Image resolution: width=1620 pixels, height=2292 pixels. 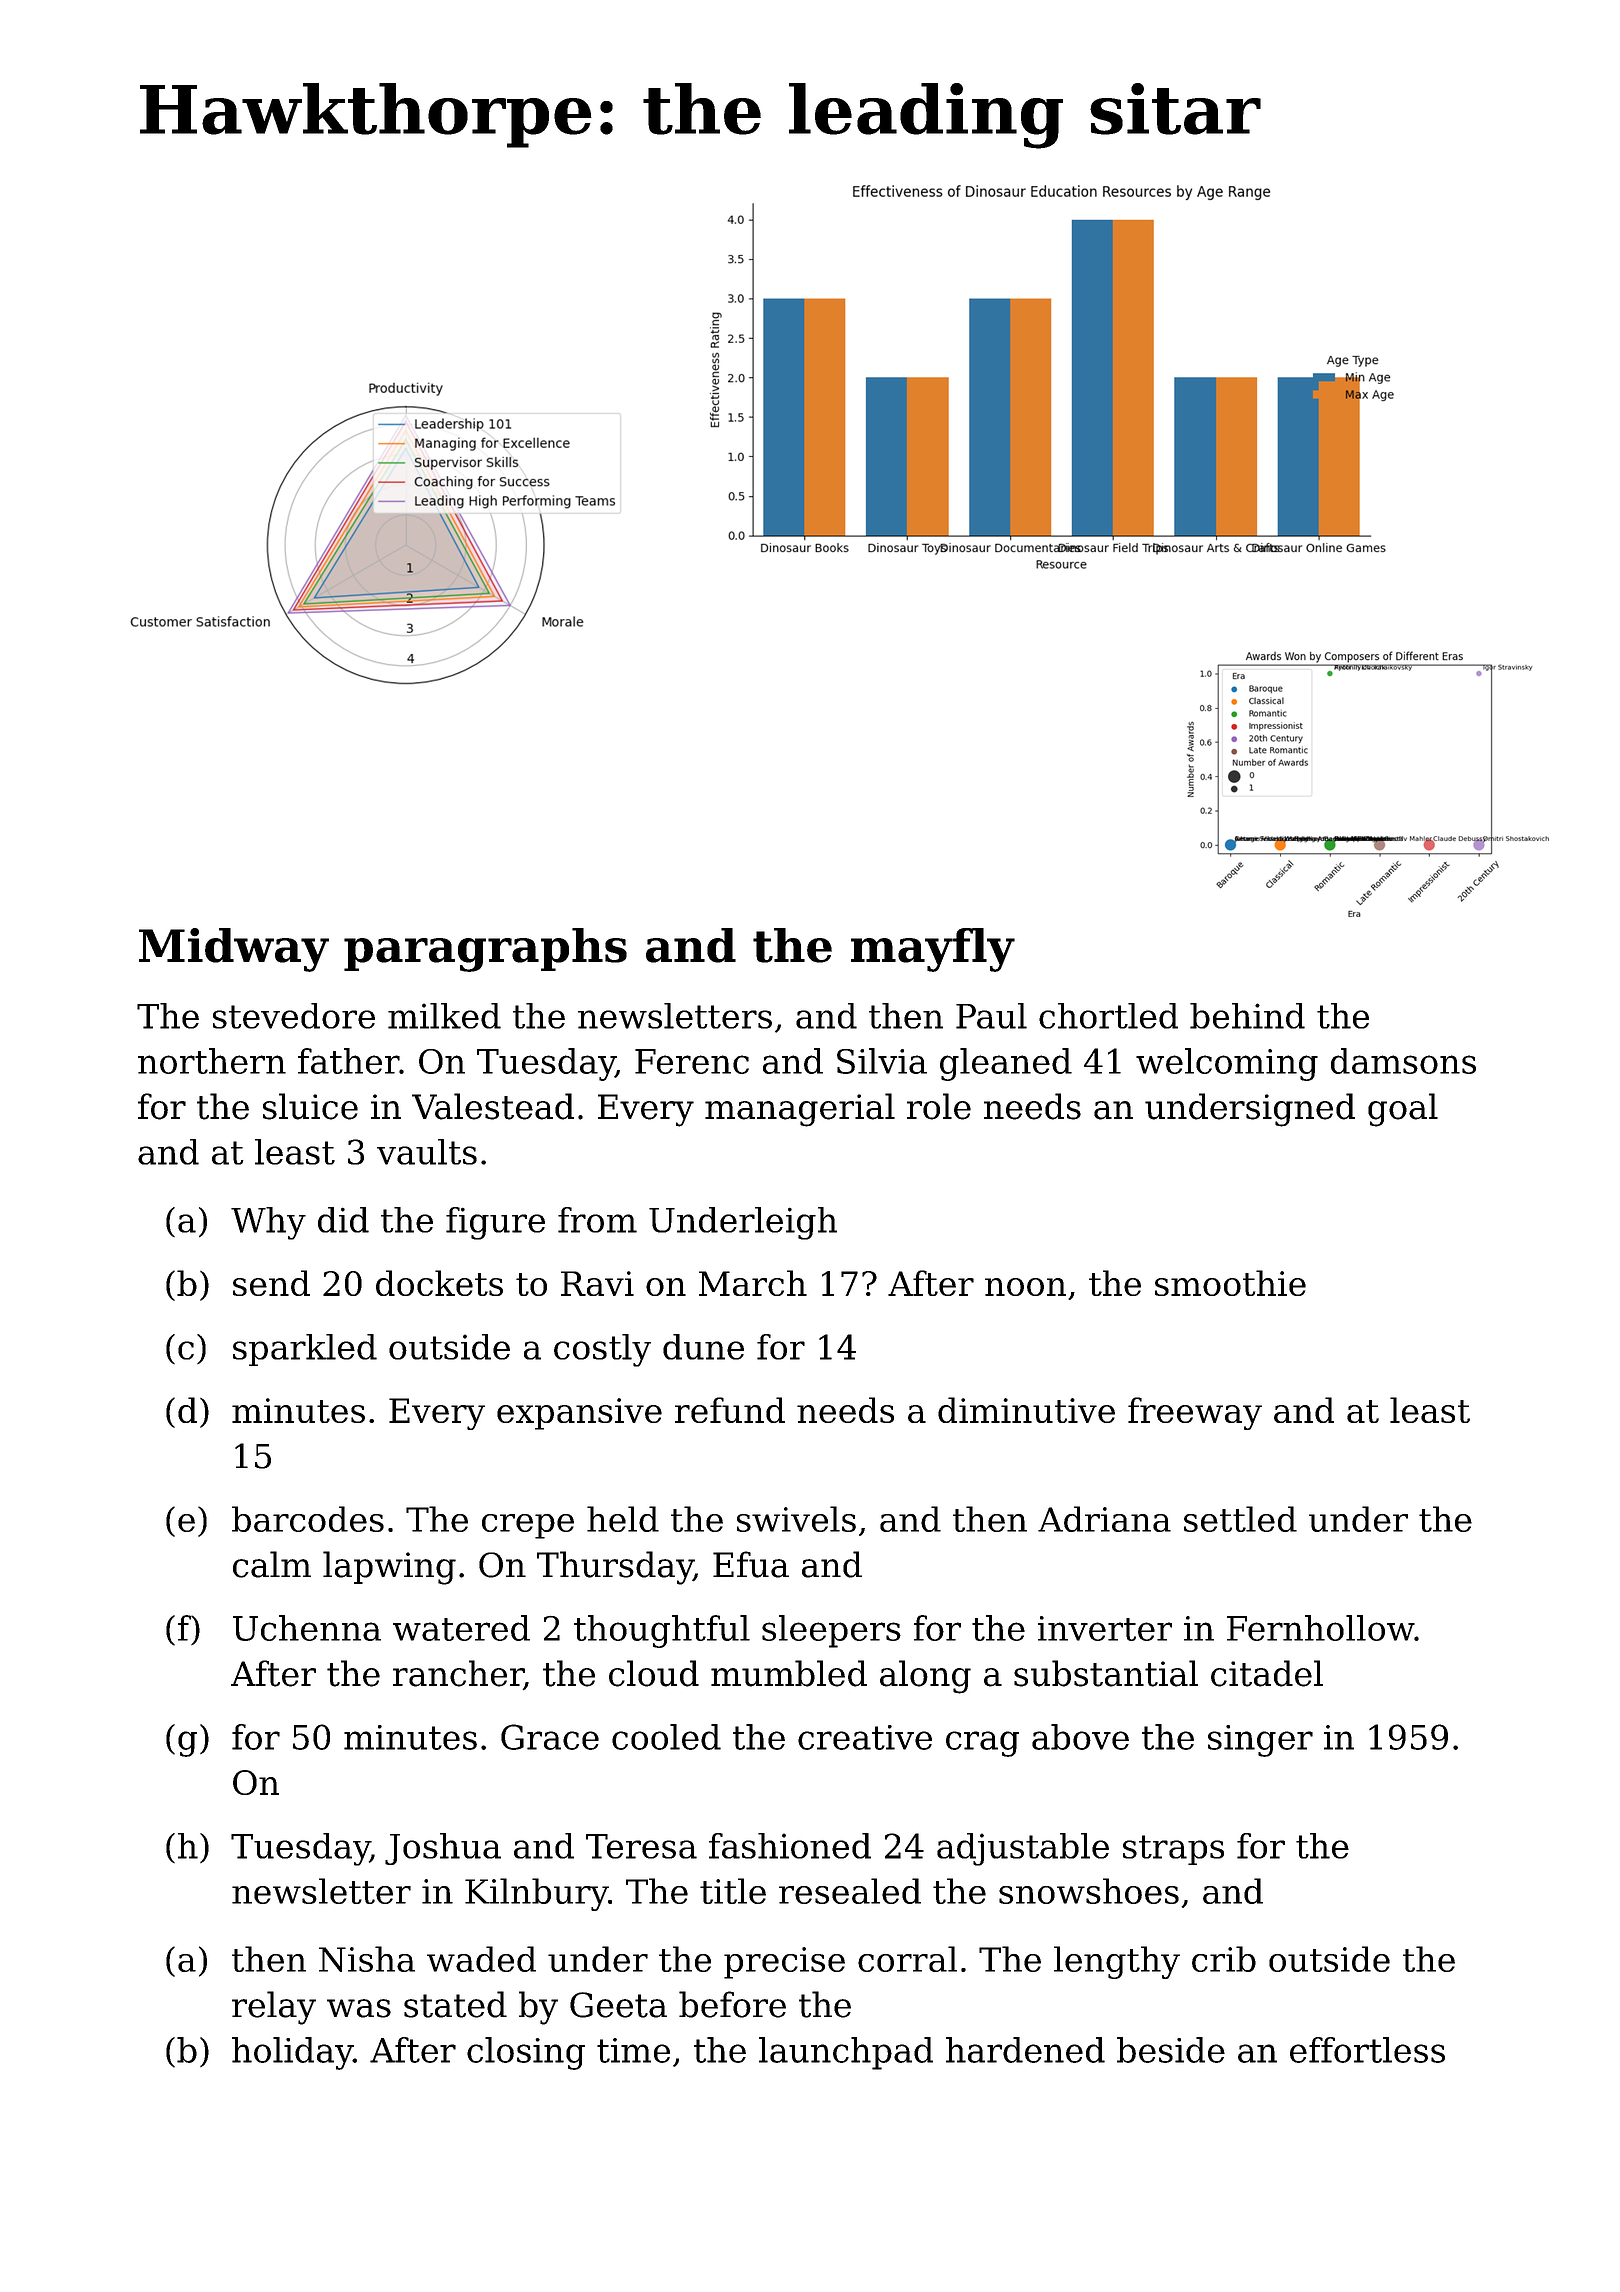 I want to click on behind, so click(x=1247, y=1016).
